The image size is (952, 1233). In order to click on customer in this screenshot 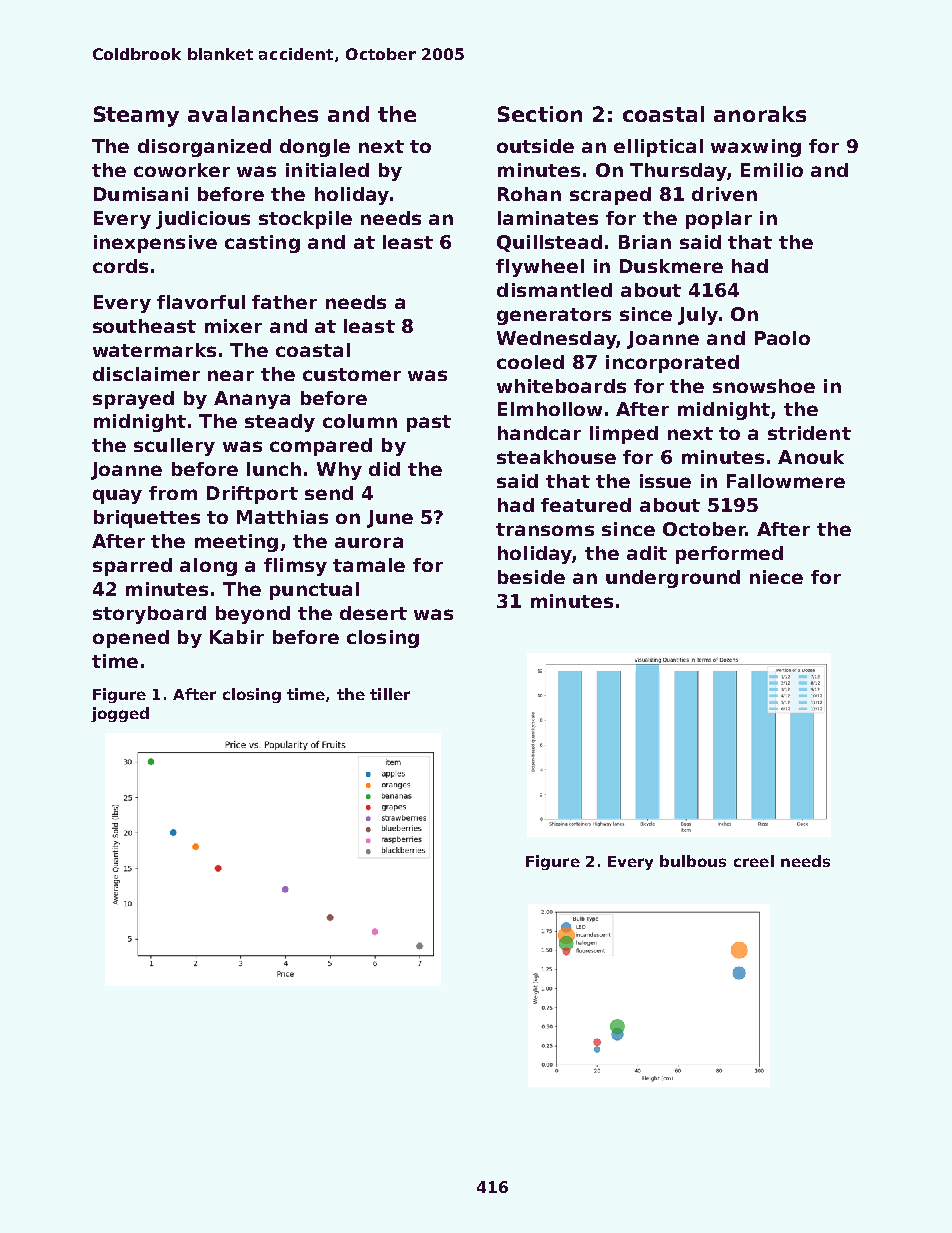, I will do `click(352, 374)`.
